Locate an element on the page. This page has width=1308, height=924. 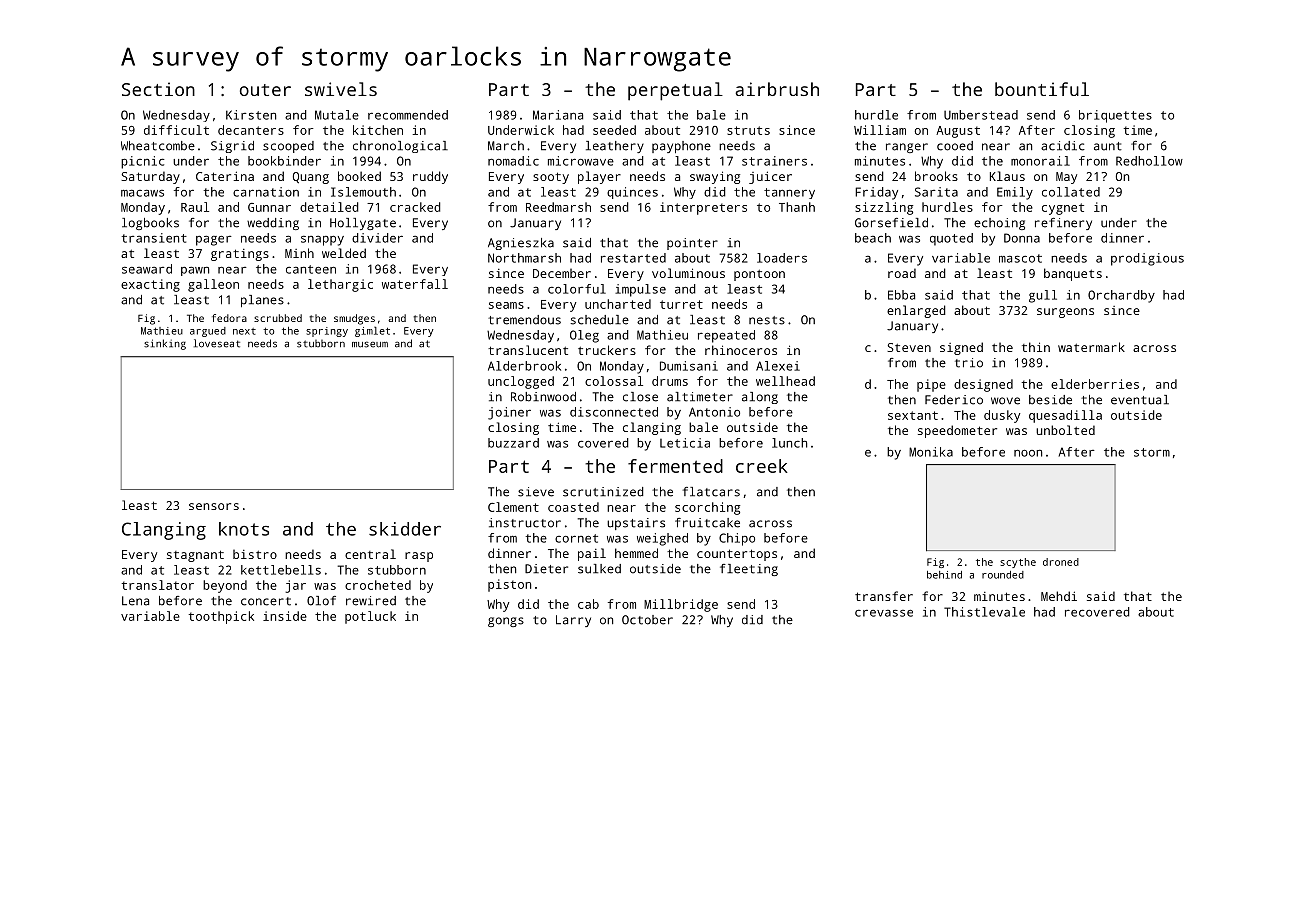
droned is located at coordinates (1061, 562).
